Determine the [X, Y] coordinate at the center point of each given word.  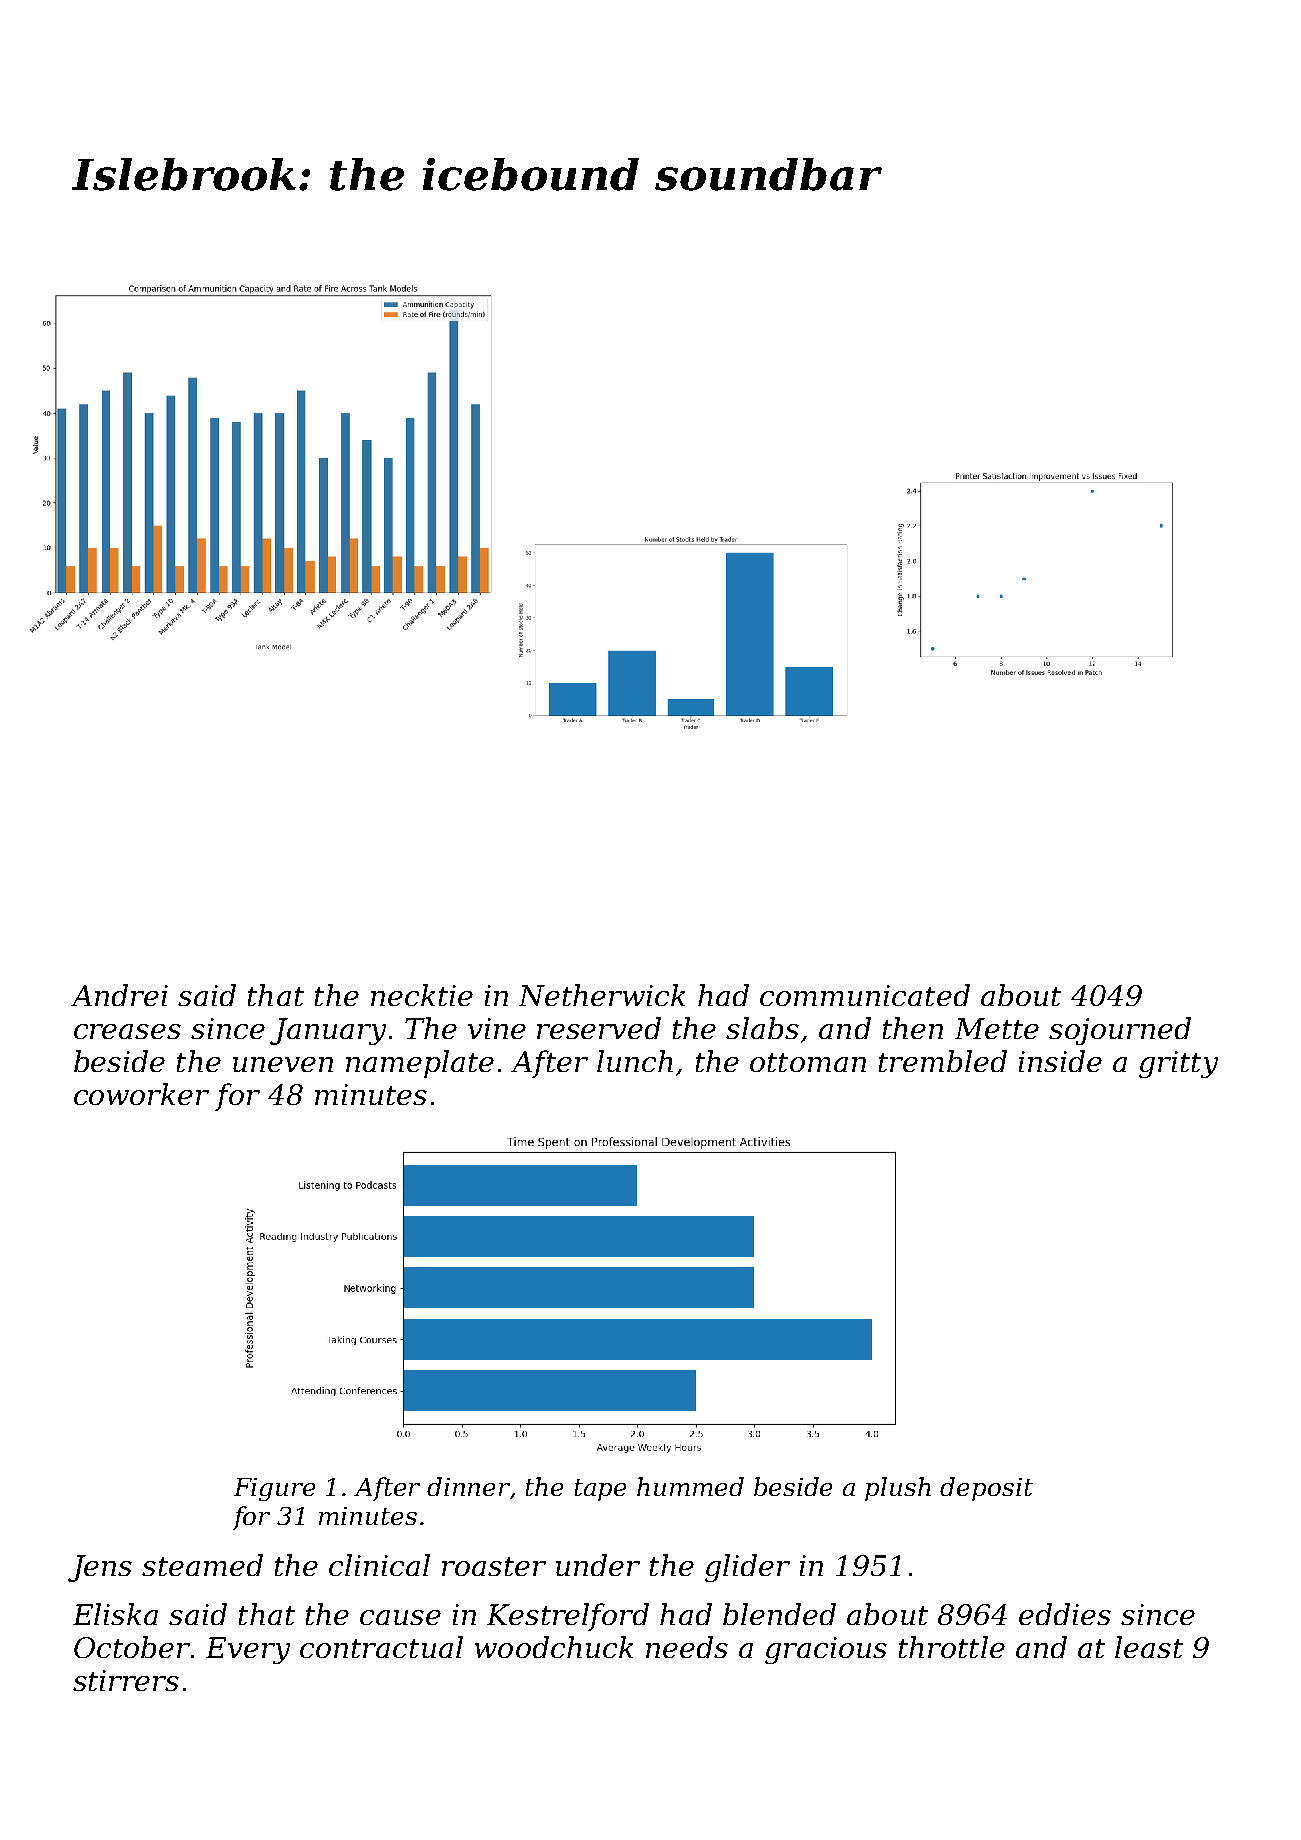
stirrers [126, 1680]
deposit [986, 1489]
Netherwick [602, 995]
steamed [202, 1565]
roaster [494, 1566]
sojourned [1120, 1031]
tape [600, 1490]
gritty [1178, 1064]
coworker [141, 1094]
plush [898, 1489]
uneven [283, 1064]
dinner [469, 1488]
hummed [690, 1486]
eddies [1065, 1614]
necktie [422, 995]
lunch [635, 1061]
